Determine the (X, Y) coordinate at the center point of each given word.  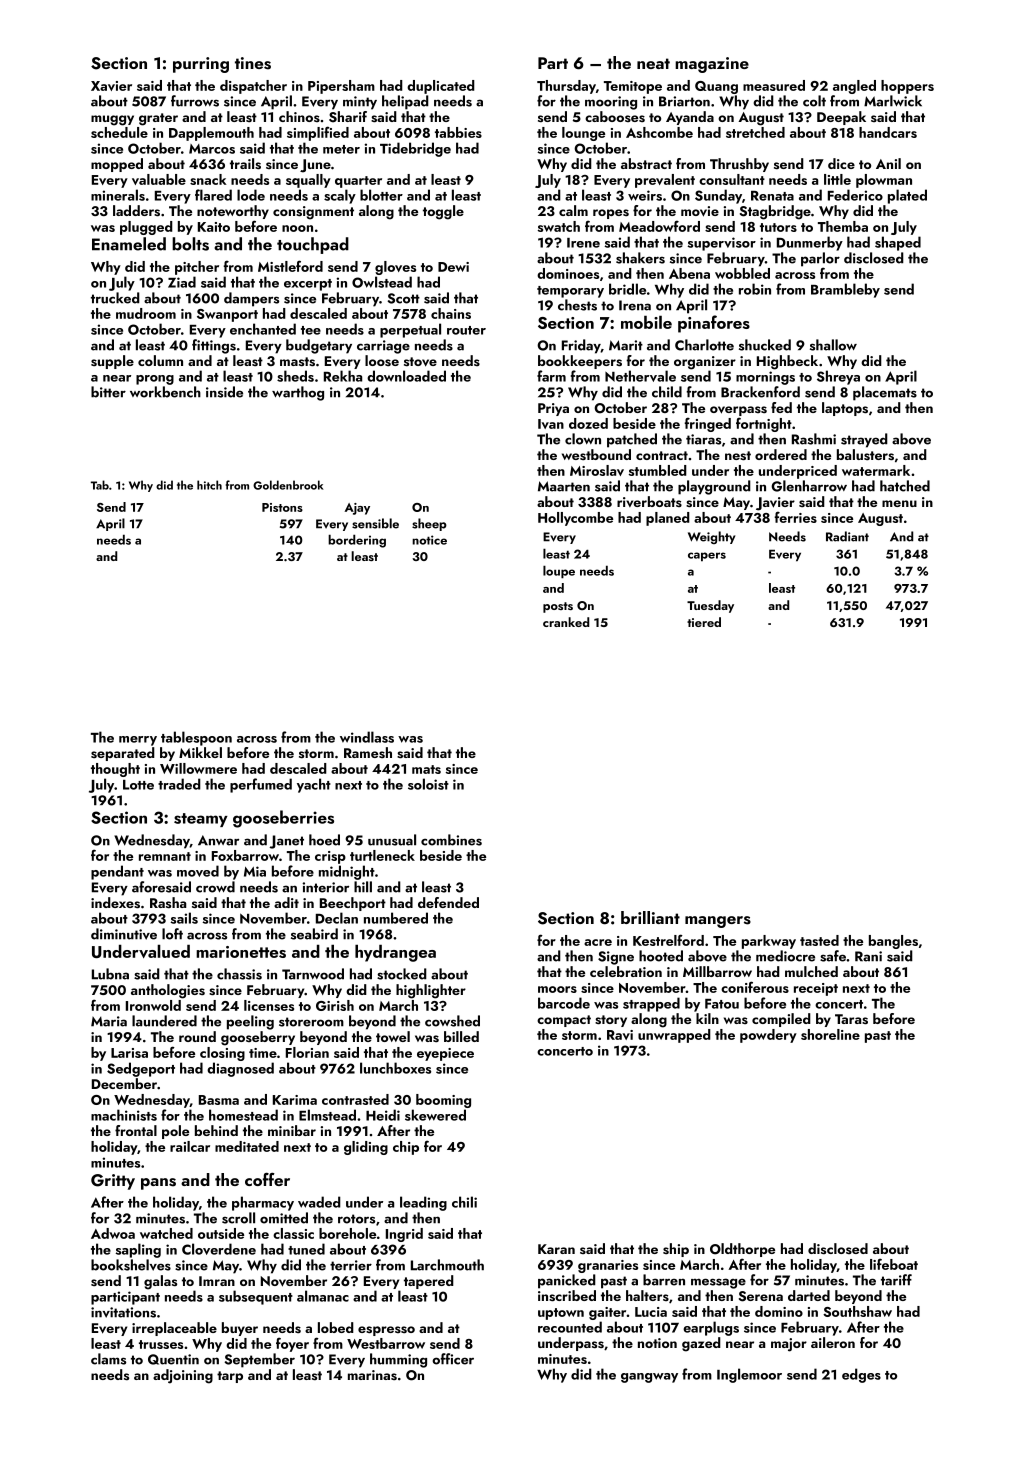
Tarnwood (313, 974)
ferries (795, 517)
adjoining (183, 1376)
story (611, 1021)
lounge (583, 134)
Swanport (227, 315)
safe (833, 956)
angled (854, 87)
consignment (313, 213)
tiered (704, 622)
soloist (428, 784)
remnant (165, 856)
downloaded (406, 376)
